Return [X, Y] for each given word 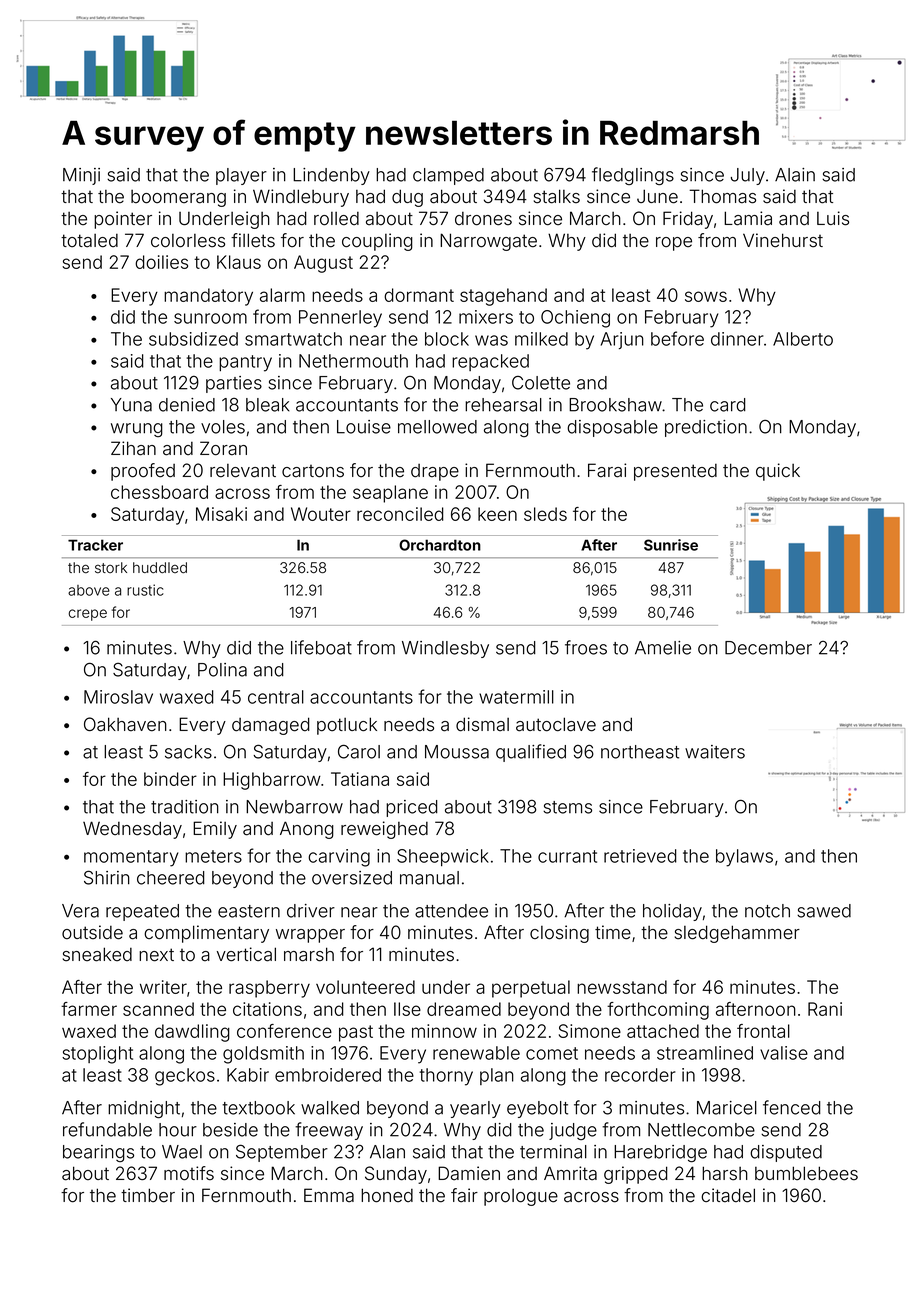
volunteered [365, 987]
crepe [87, 615]
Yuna [131, 405]
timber [148, 1195]
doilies [161, 262]
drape [435, 472]
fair [464, 1195]
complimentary [206, 934]
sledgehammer [737, 934]
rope [674, 244]
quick [778, 472]
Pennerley [340, 319]
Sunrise [671, 545]
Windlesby [445, 649]
